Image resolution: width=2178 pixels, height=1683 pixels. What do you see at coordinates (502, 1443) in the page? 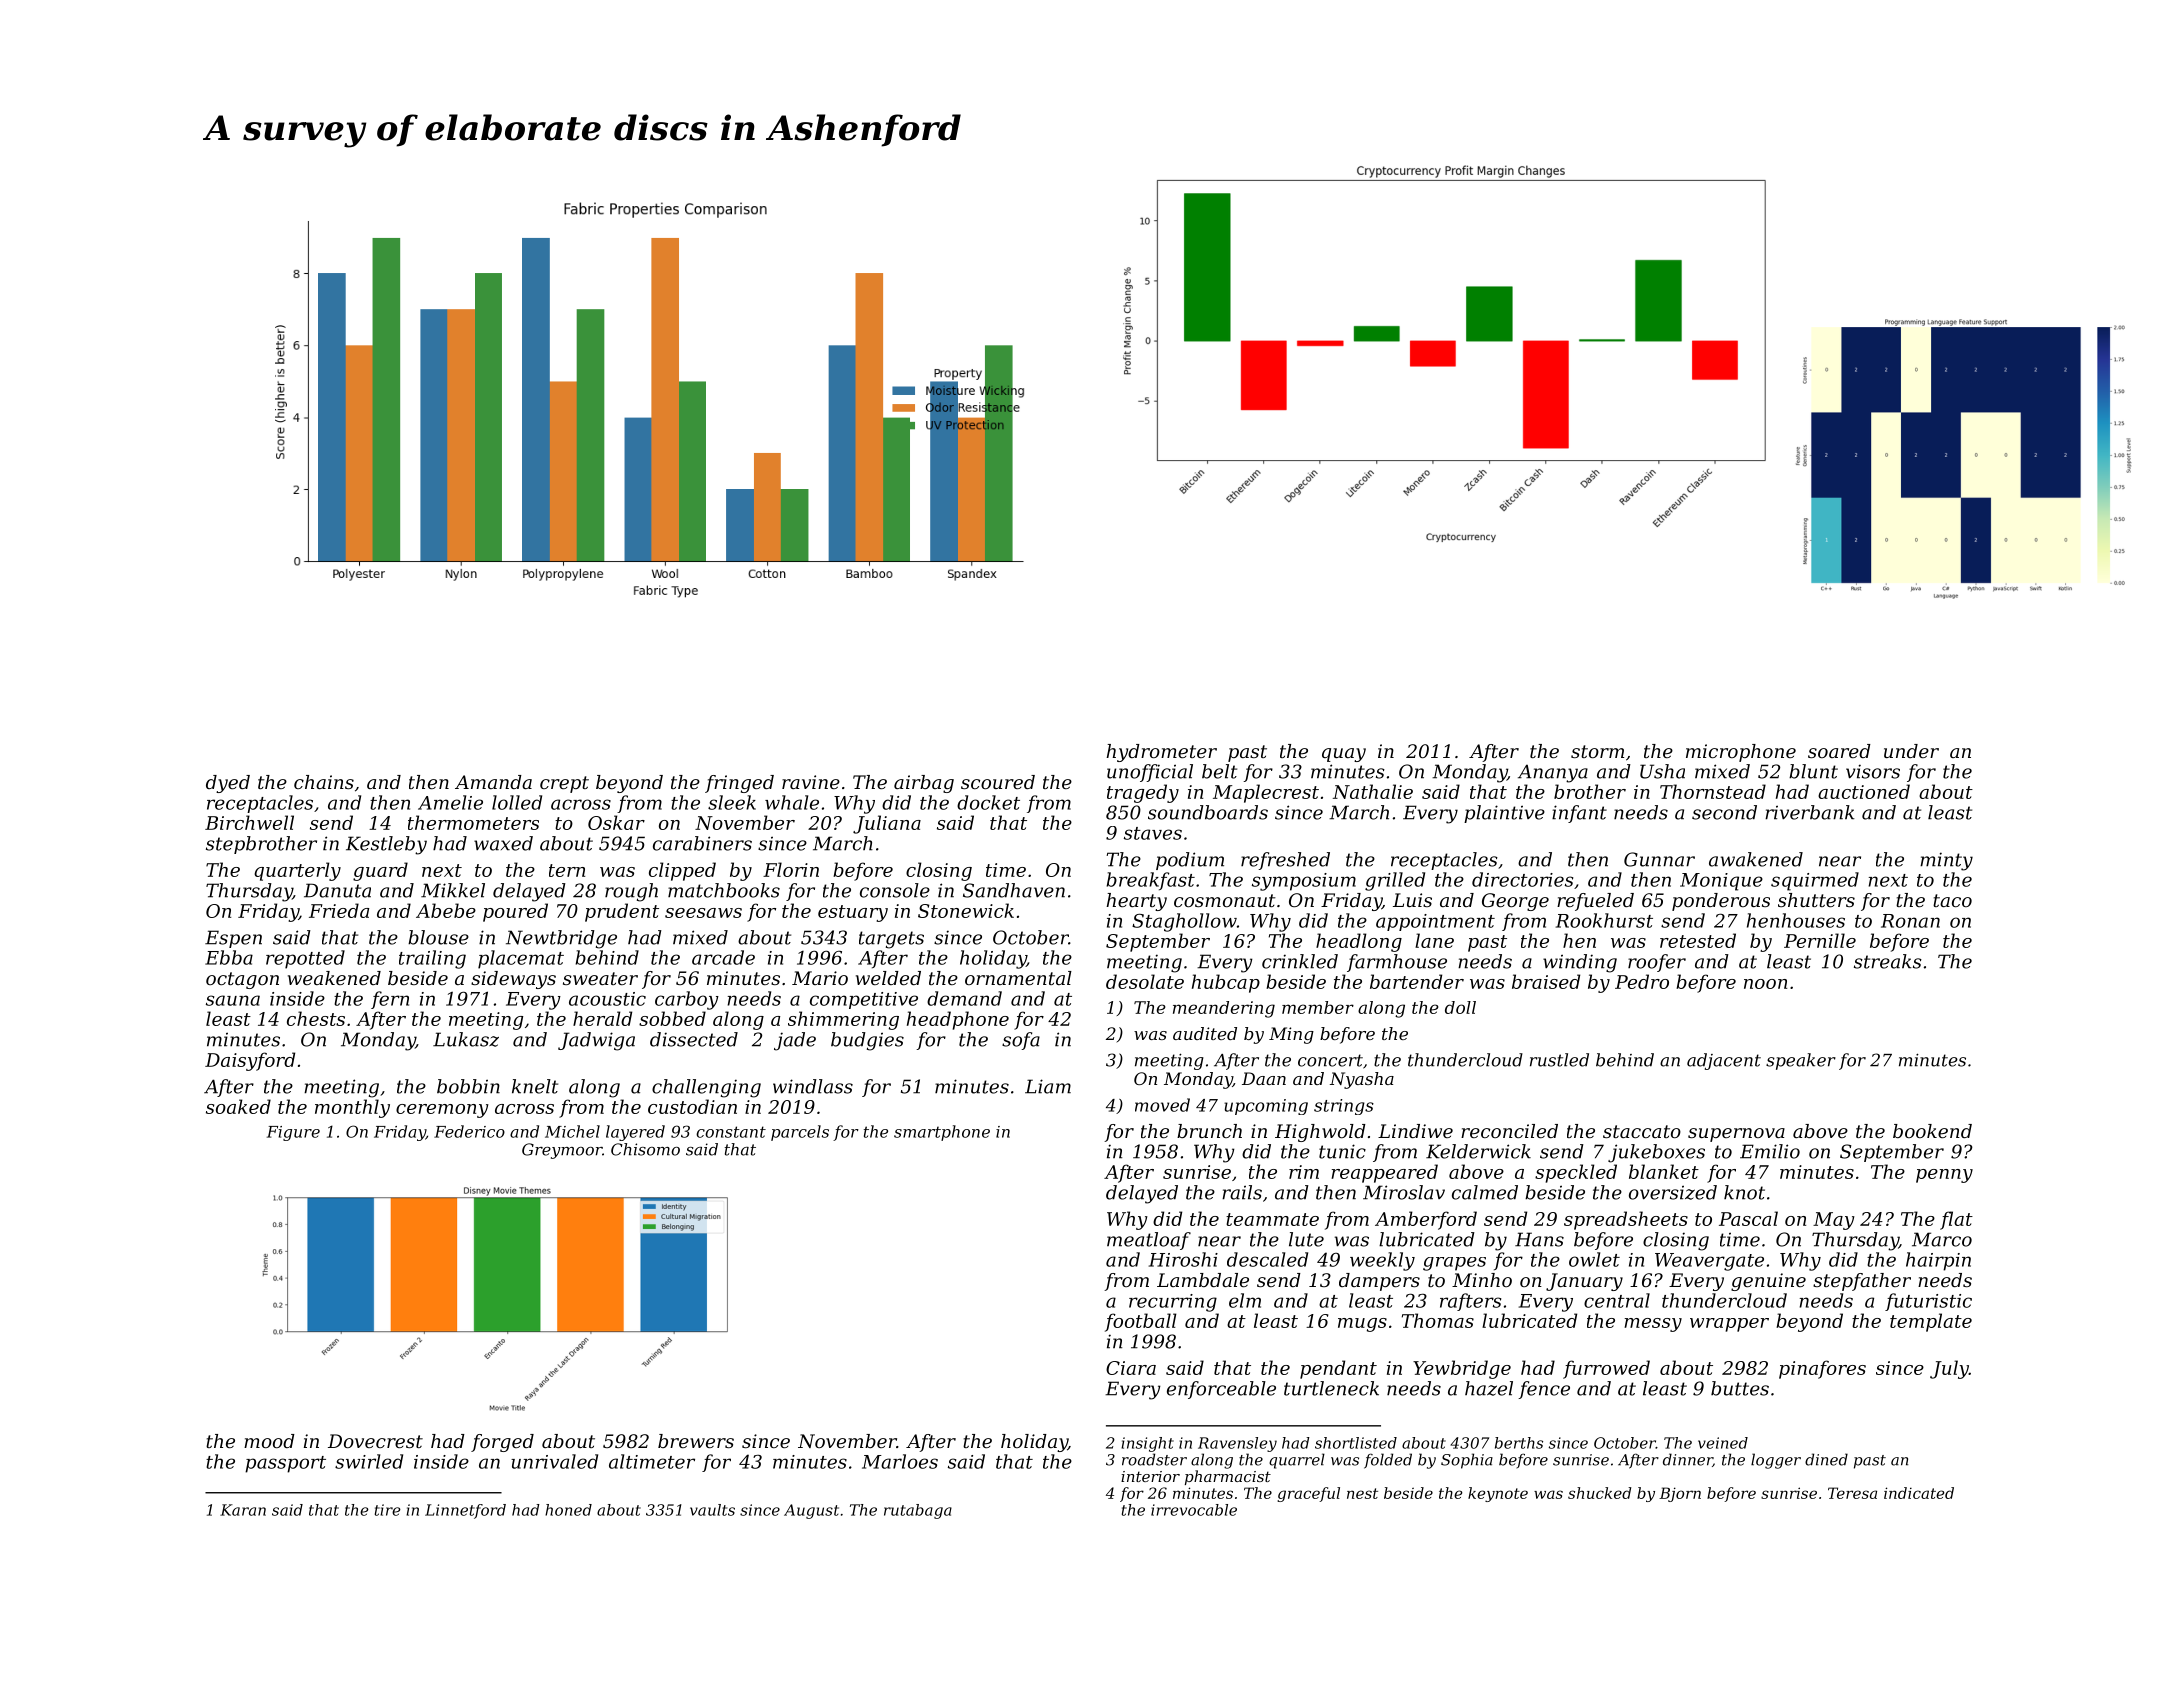
I see `forged` at bounding box center [502, 1443].
